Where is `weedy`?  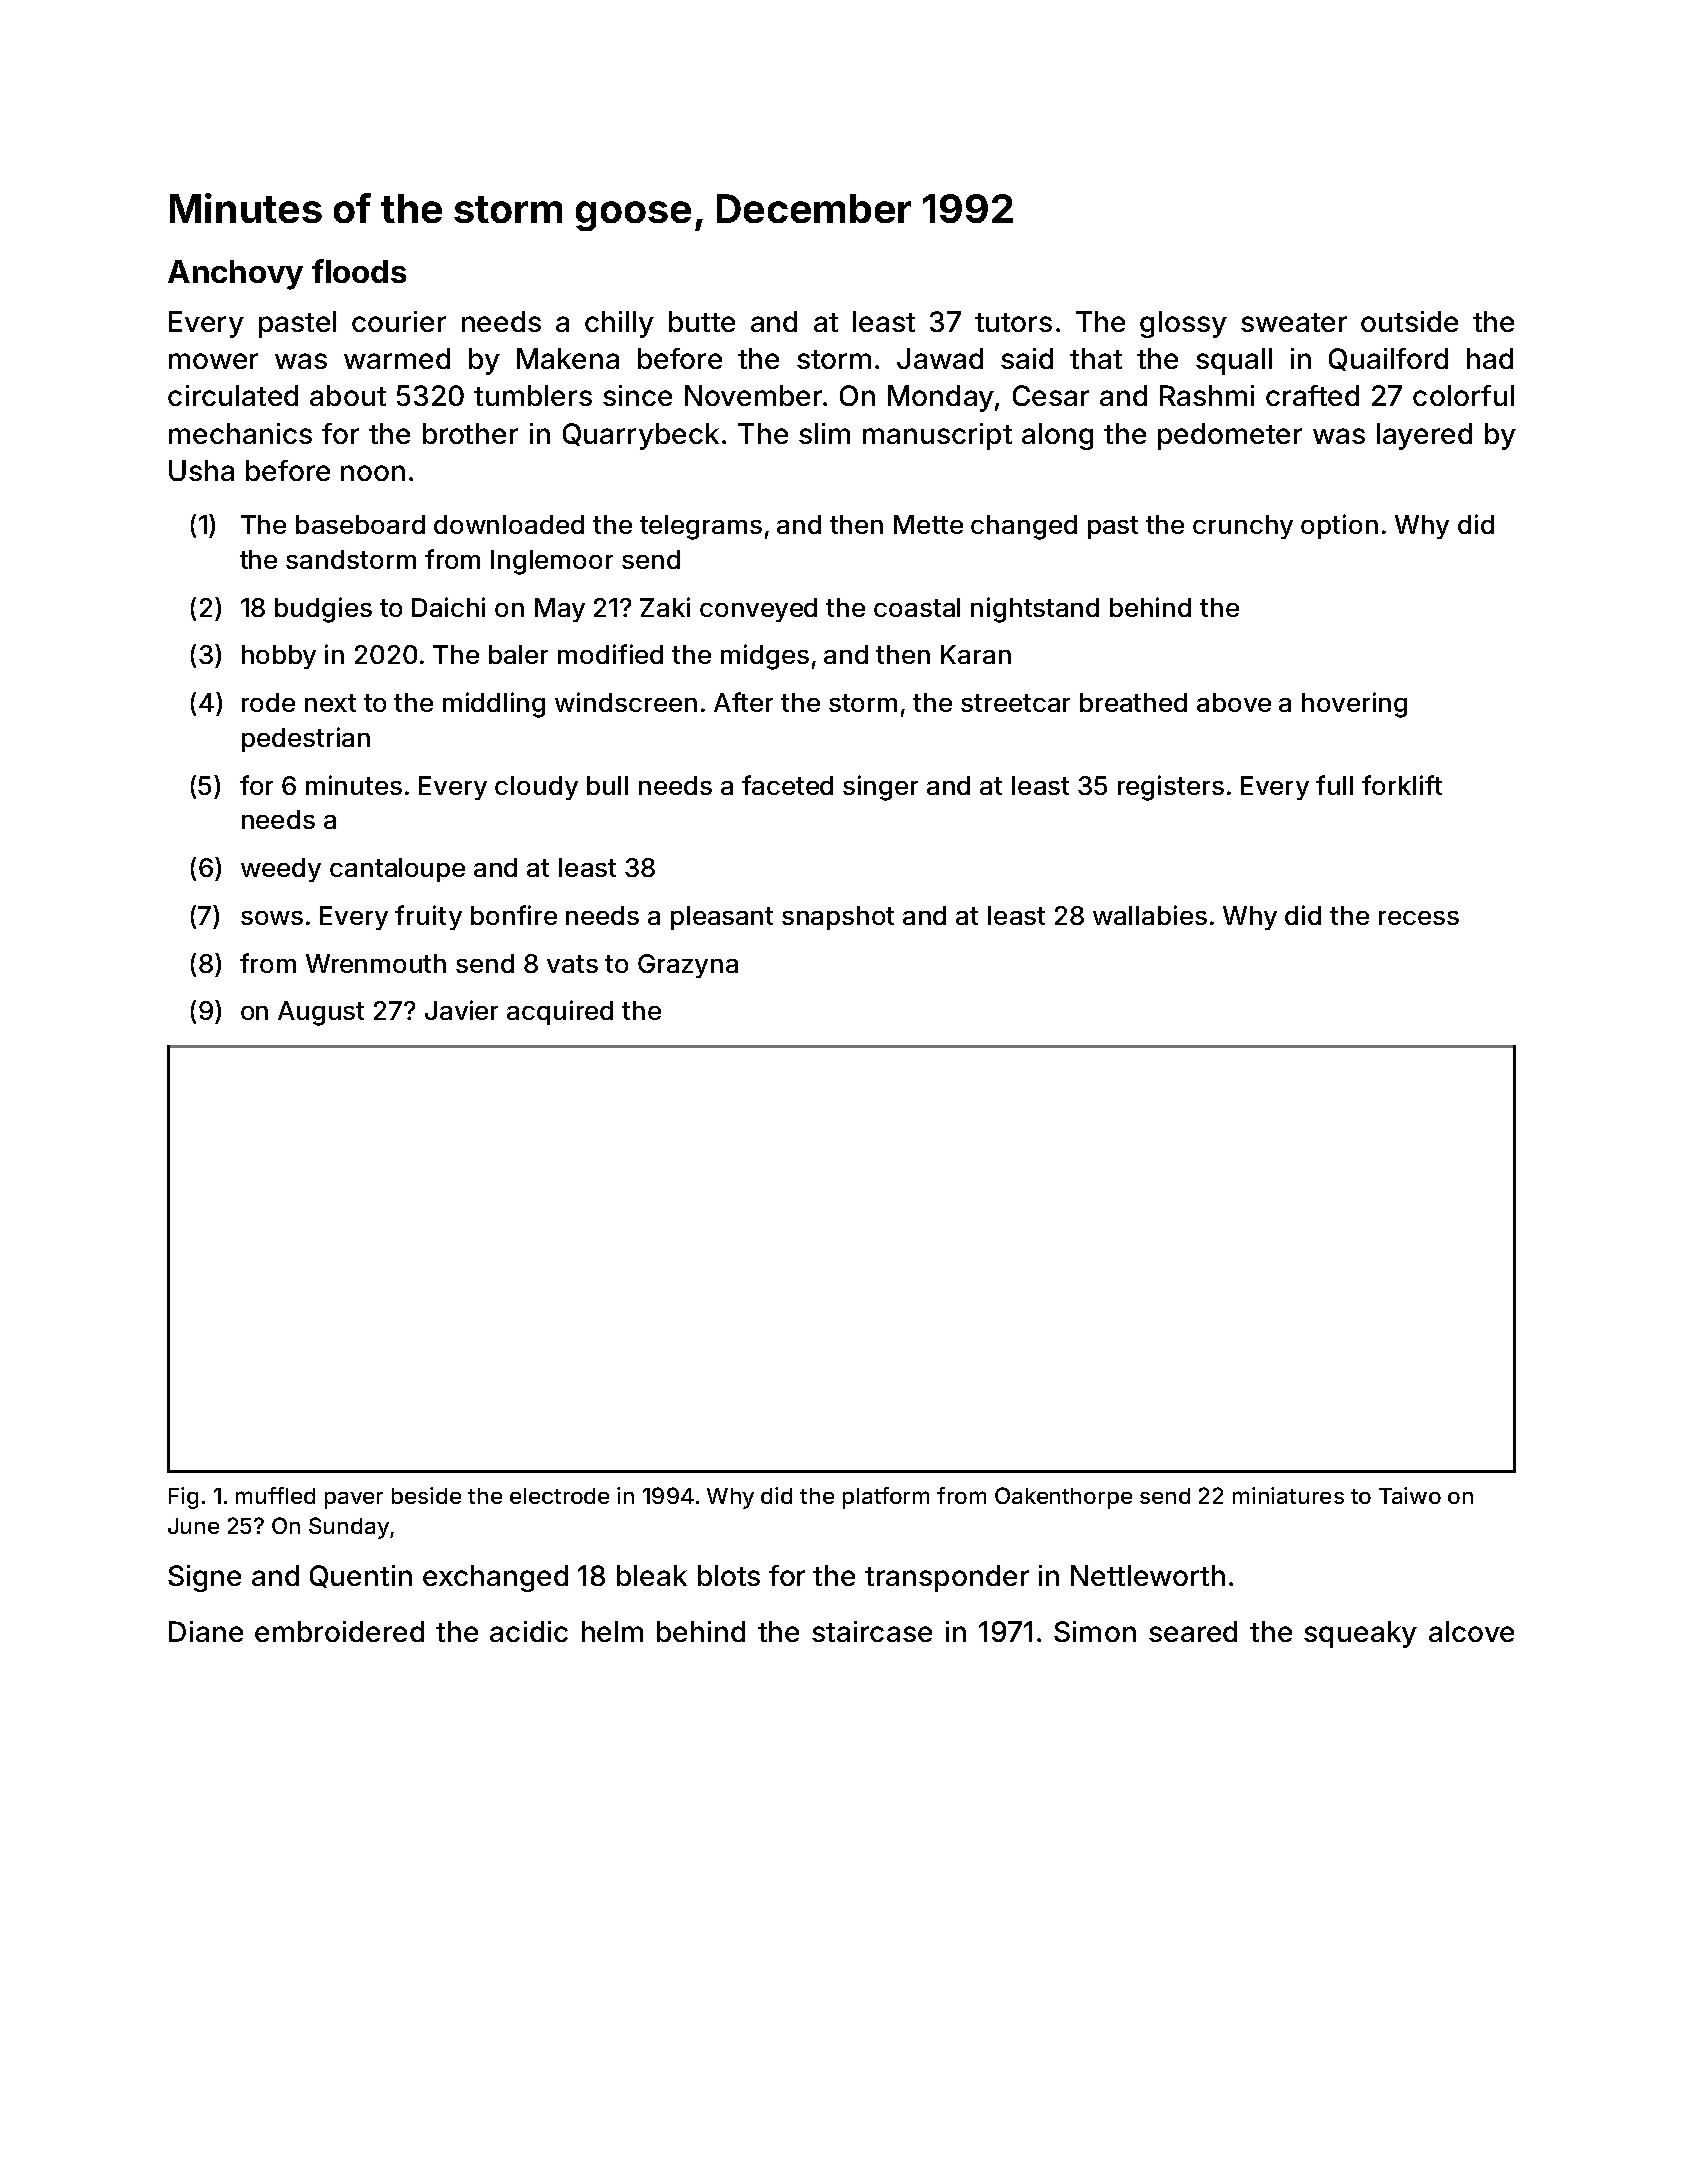 weedy is located at coordinates (281, 870).
